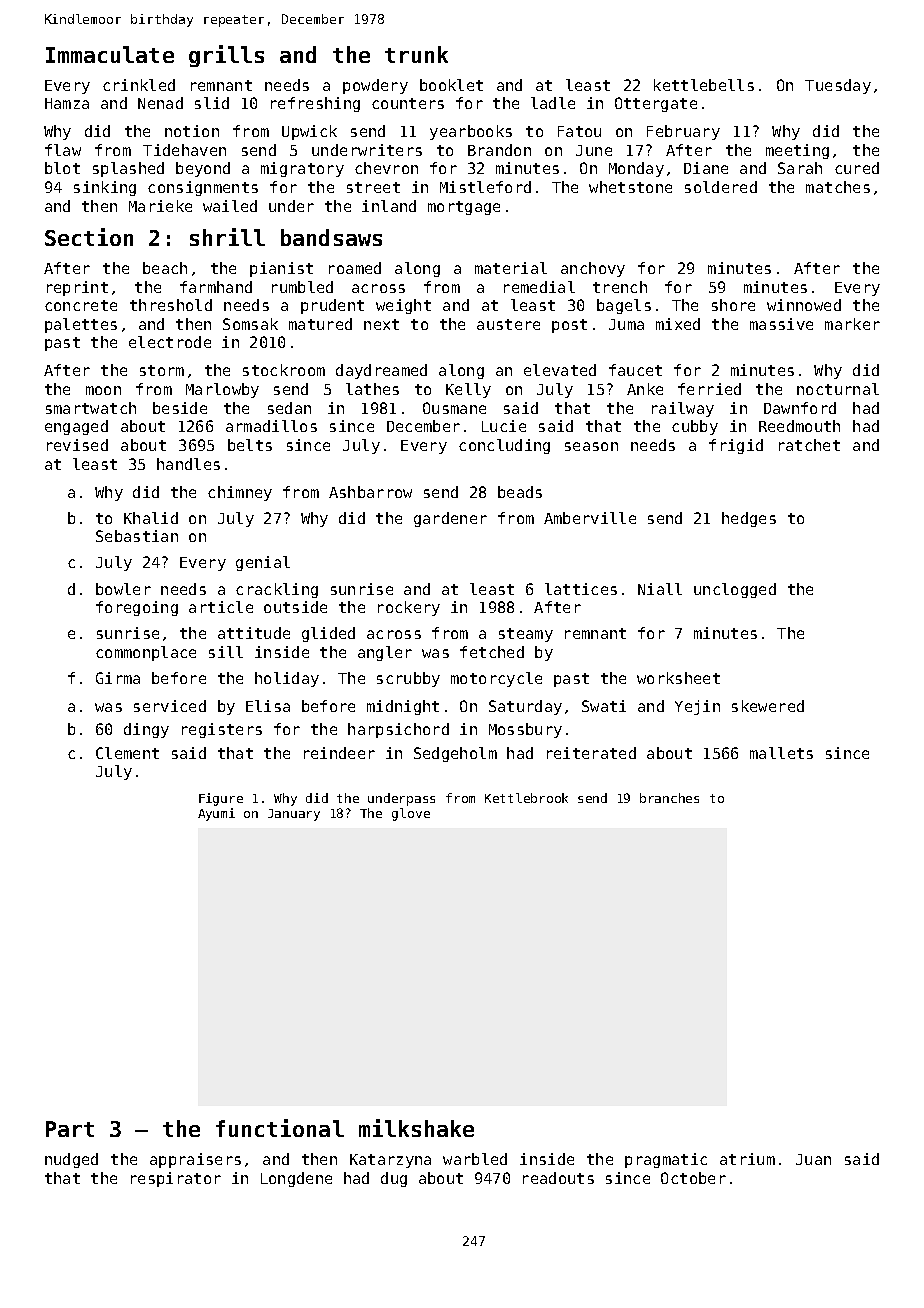 This screenshot has width=924, height=1308. What do you see at coordinates (558, 1178) in the screenshot?
I see `readouts` at bounding box center [558, 1178].
